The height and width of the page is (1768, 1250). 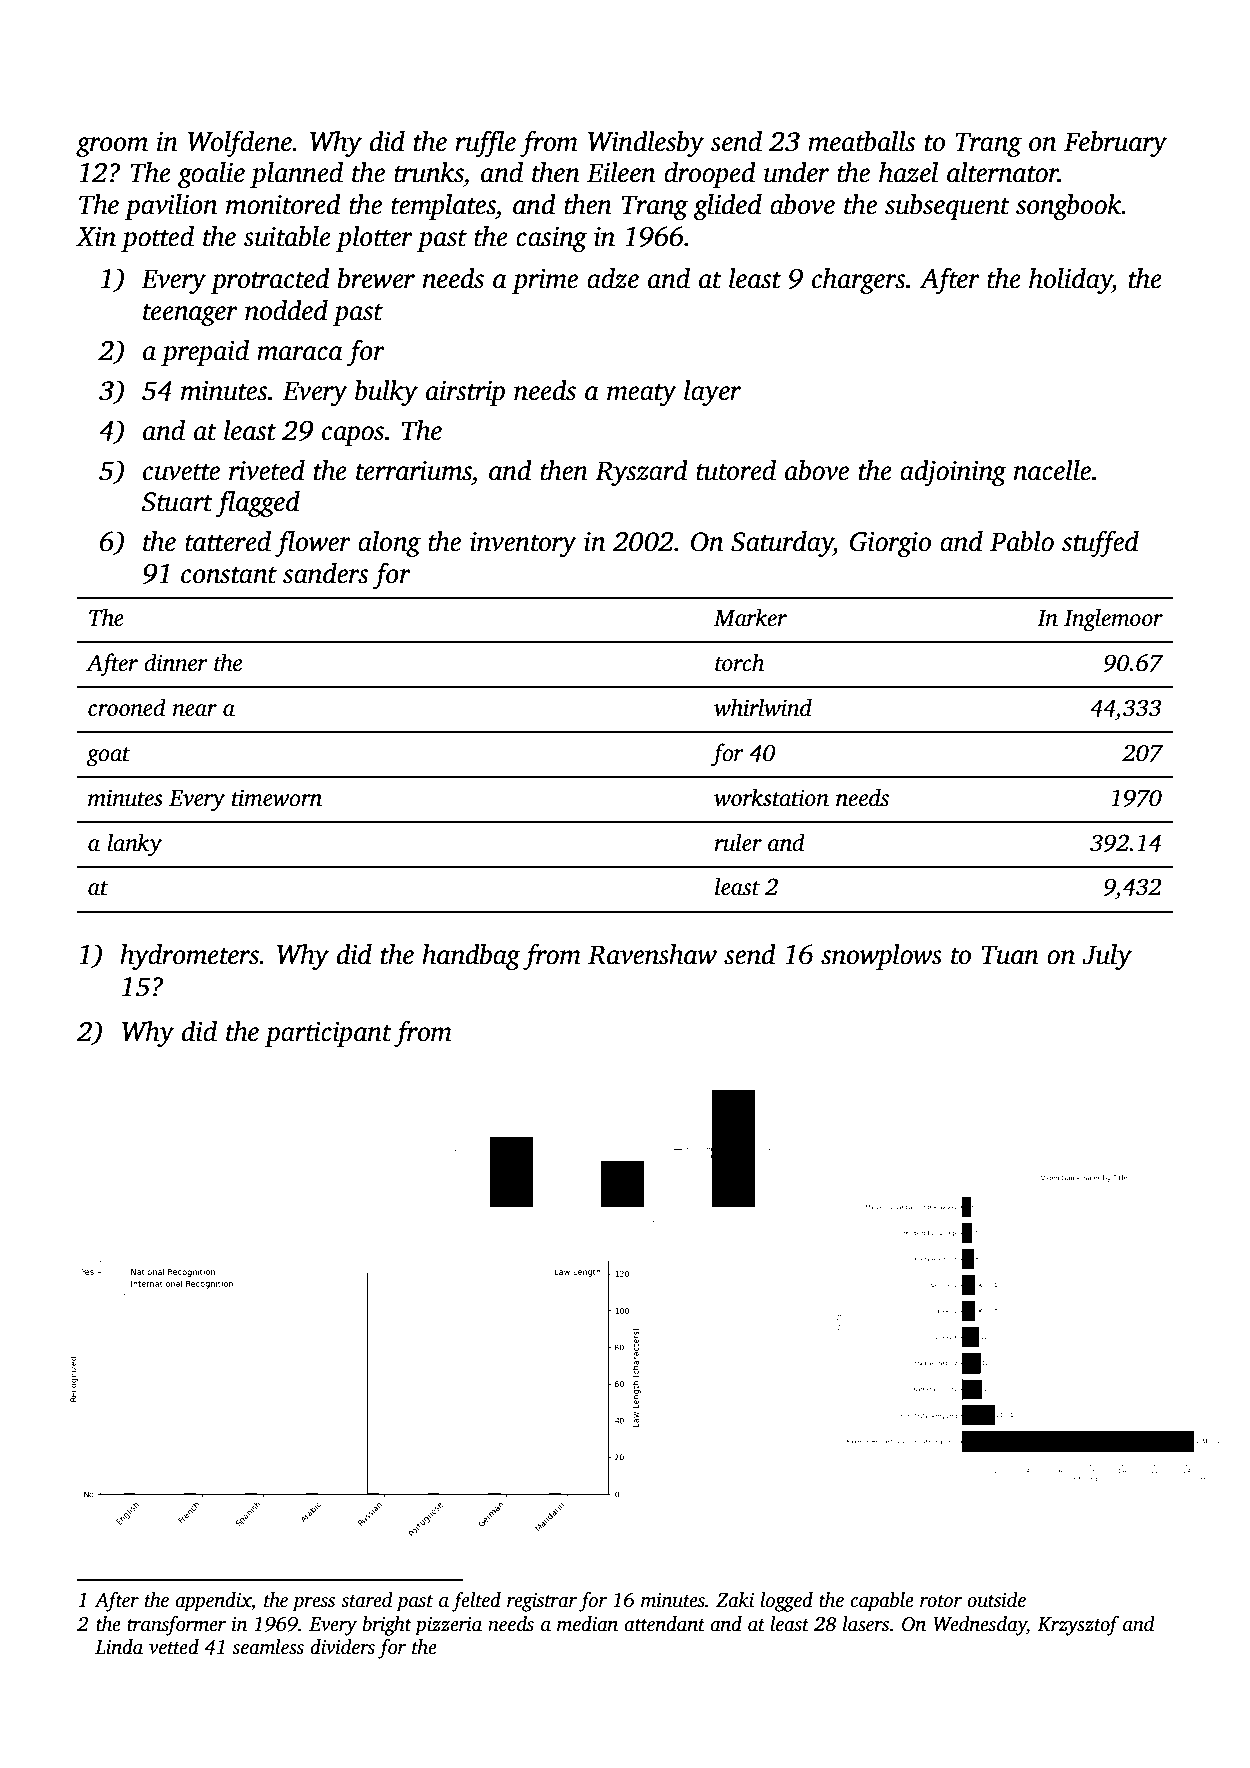 I want to click on handbag, so click(x=471, y=956).
